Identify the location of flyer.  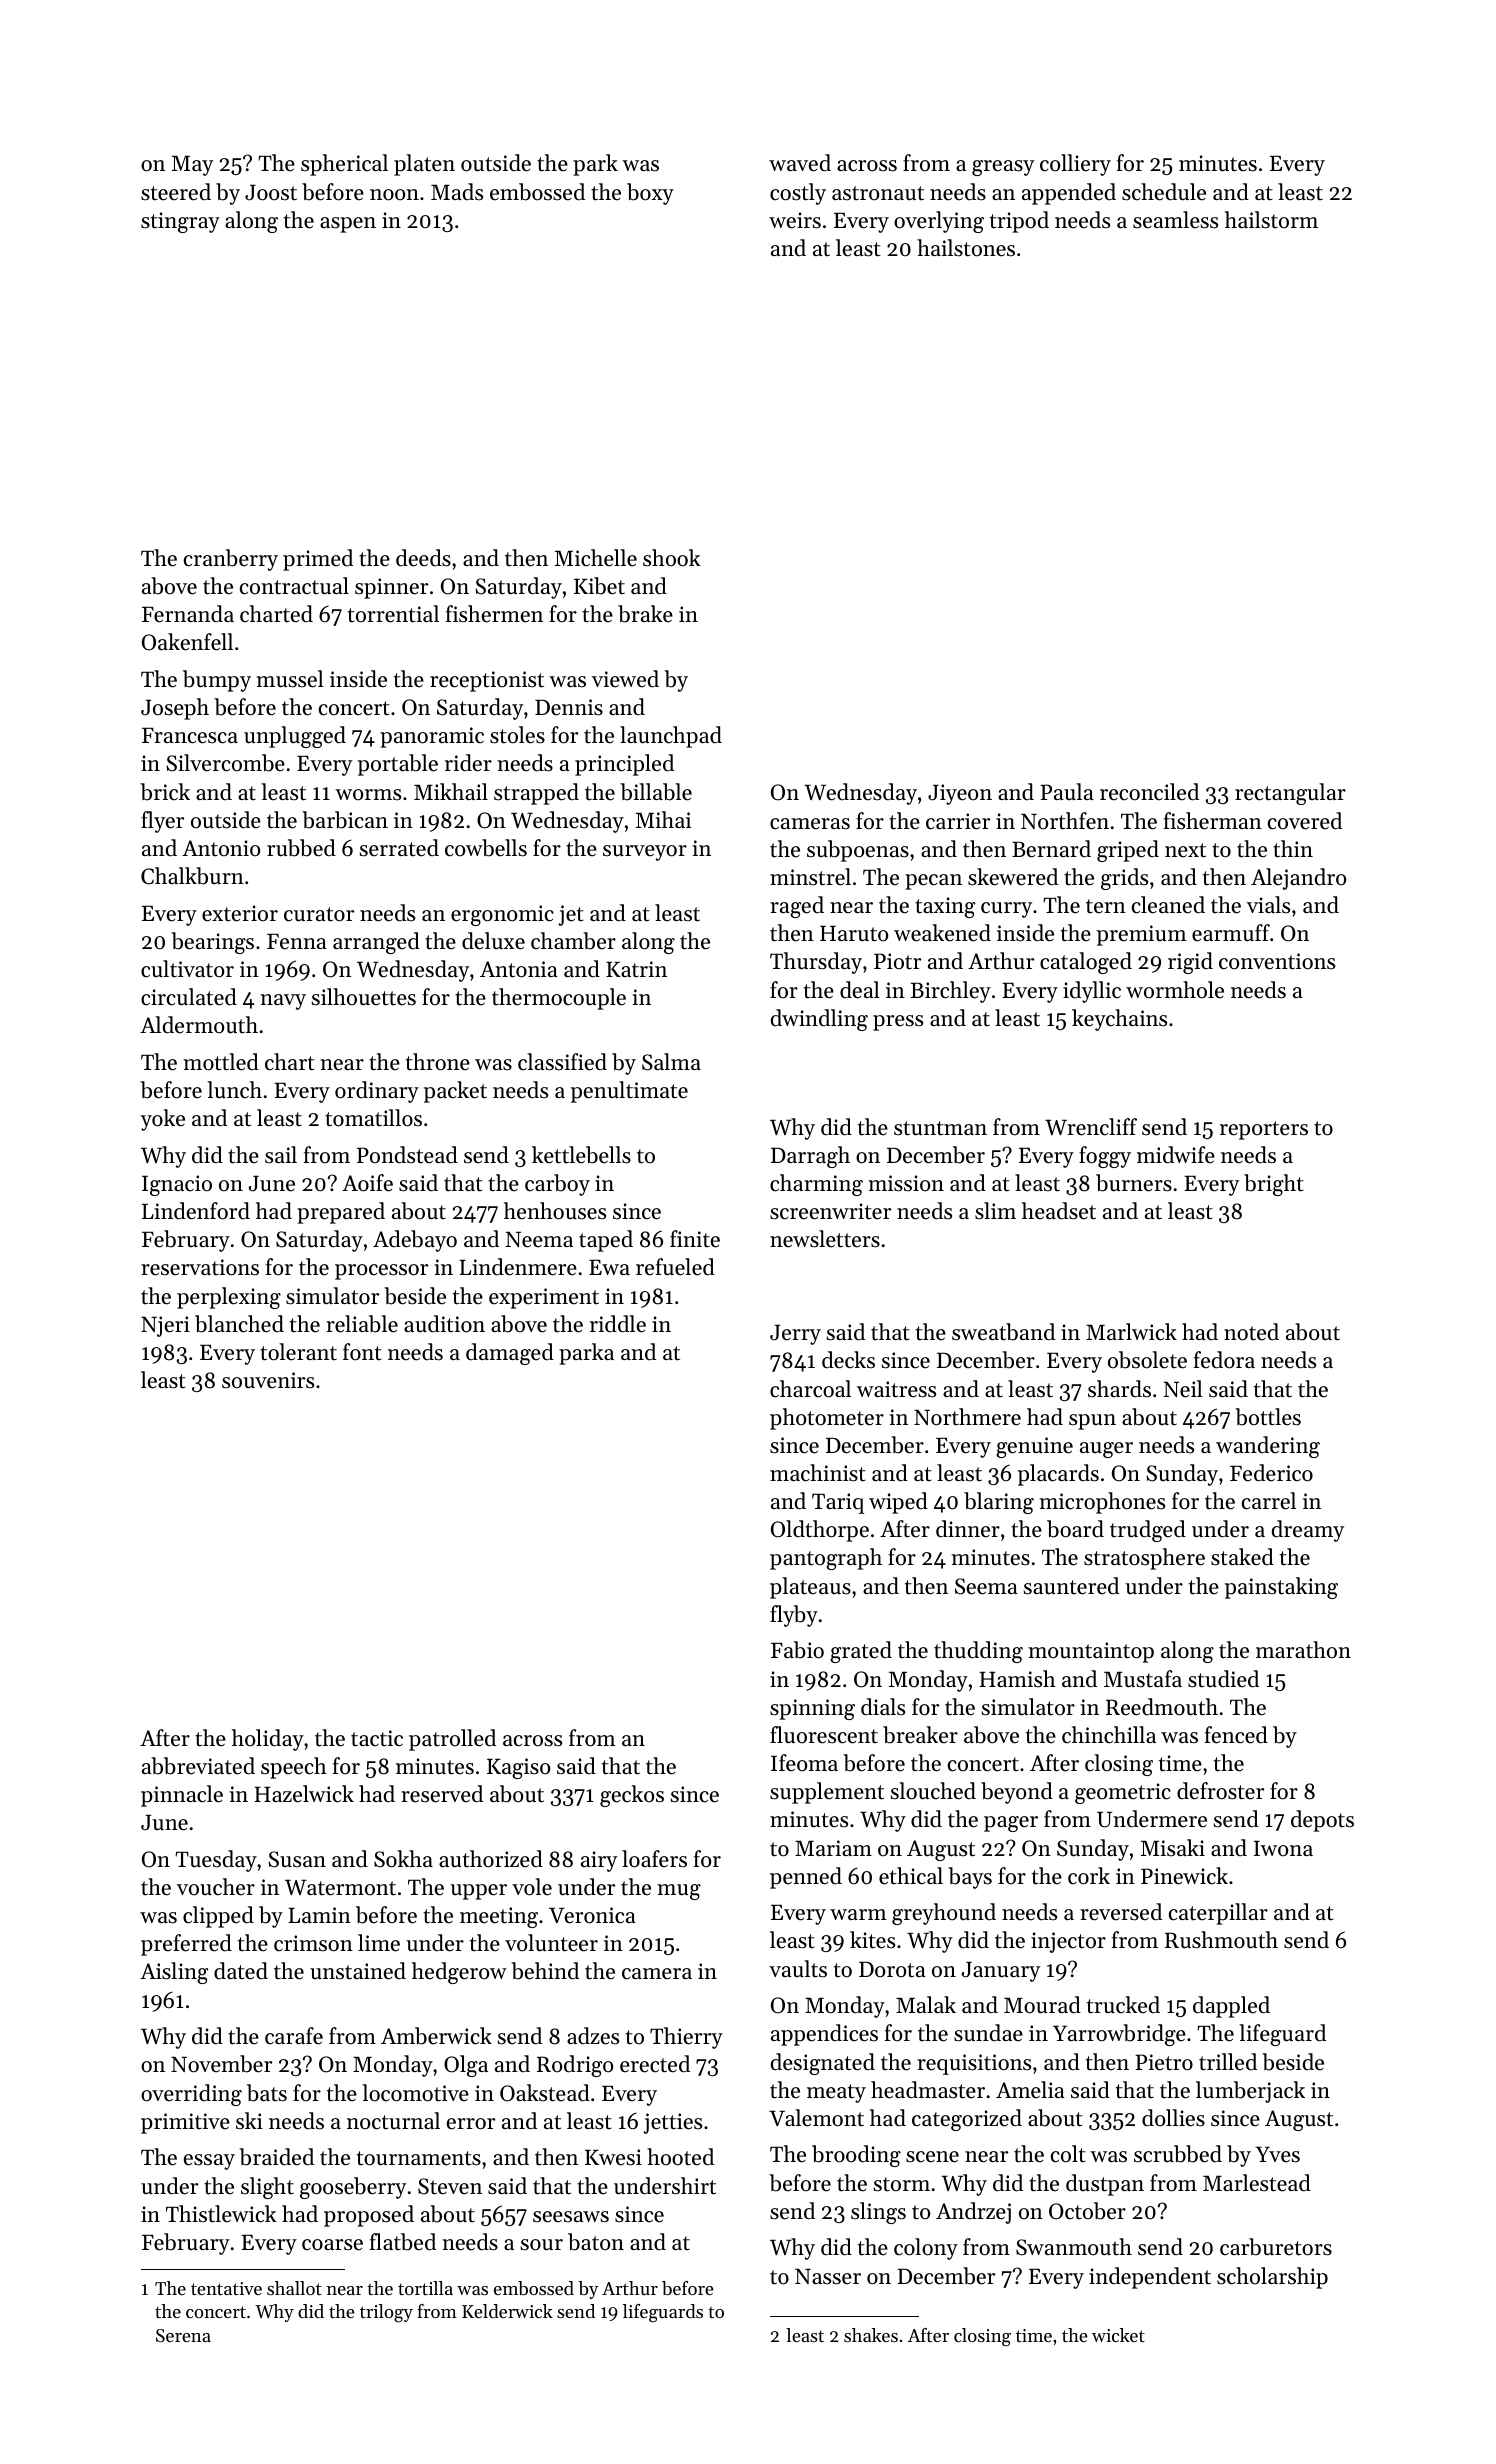
(162, 822).
